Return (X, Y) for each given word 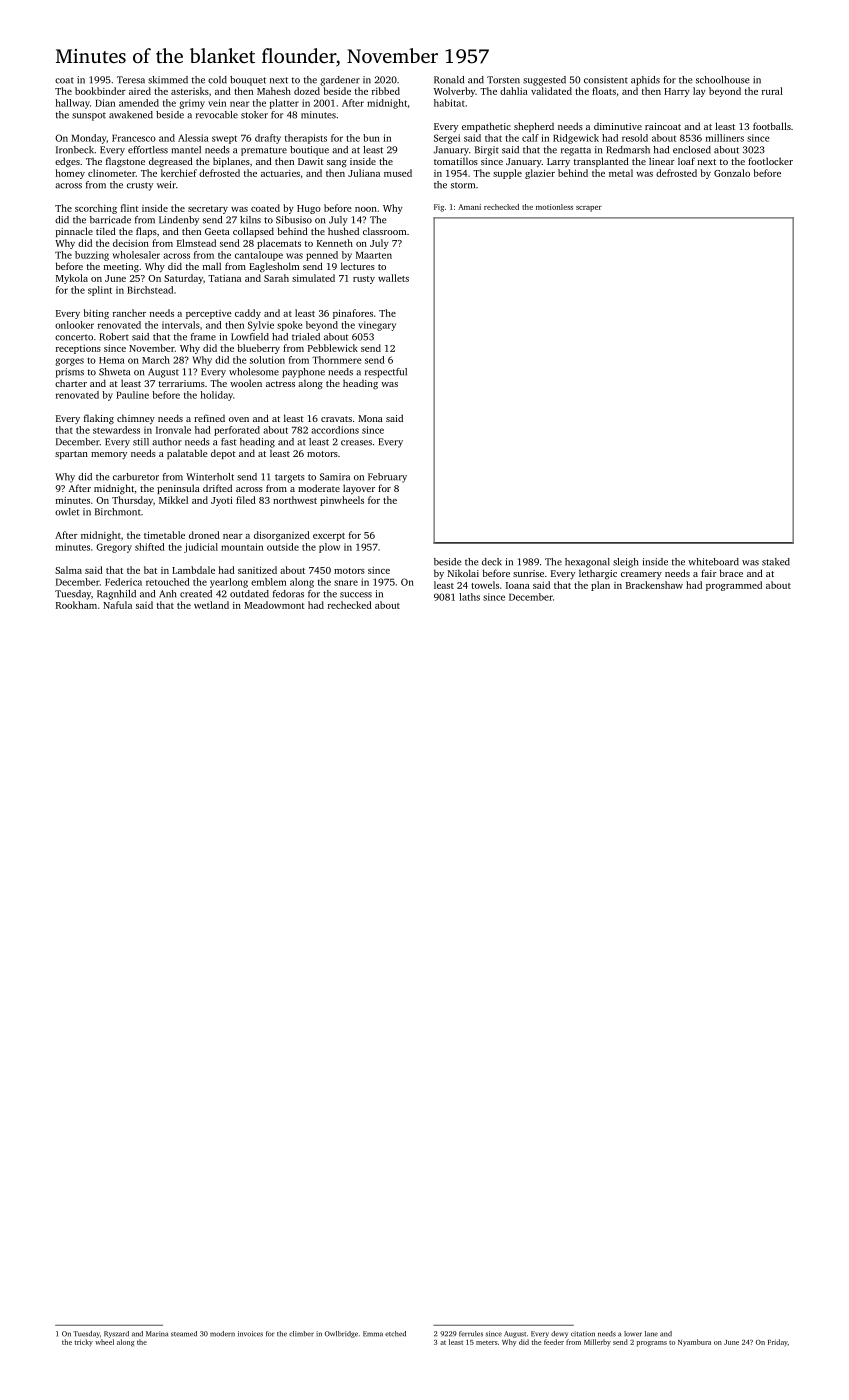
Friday (778, 1343)
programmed (734, 586)
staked (776, 562)
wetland (211, 605)
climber (301, 1334)
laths (469, 597)
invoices (250, 1334)
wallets (393, 278)
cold (217, 80)
